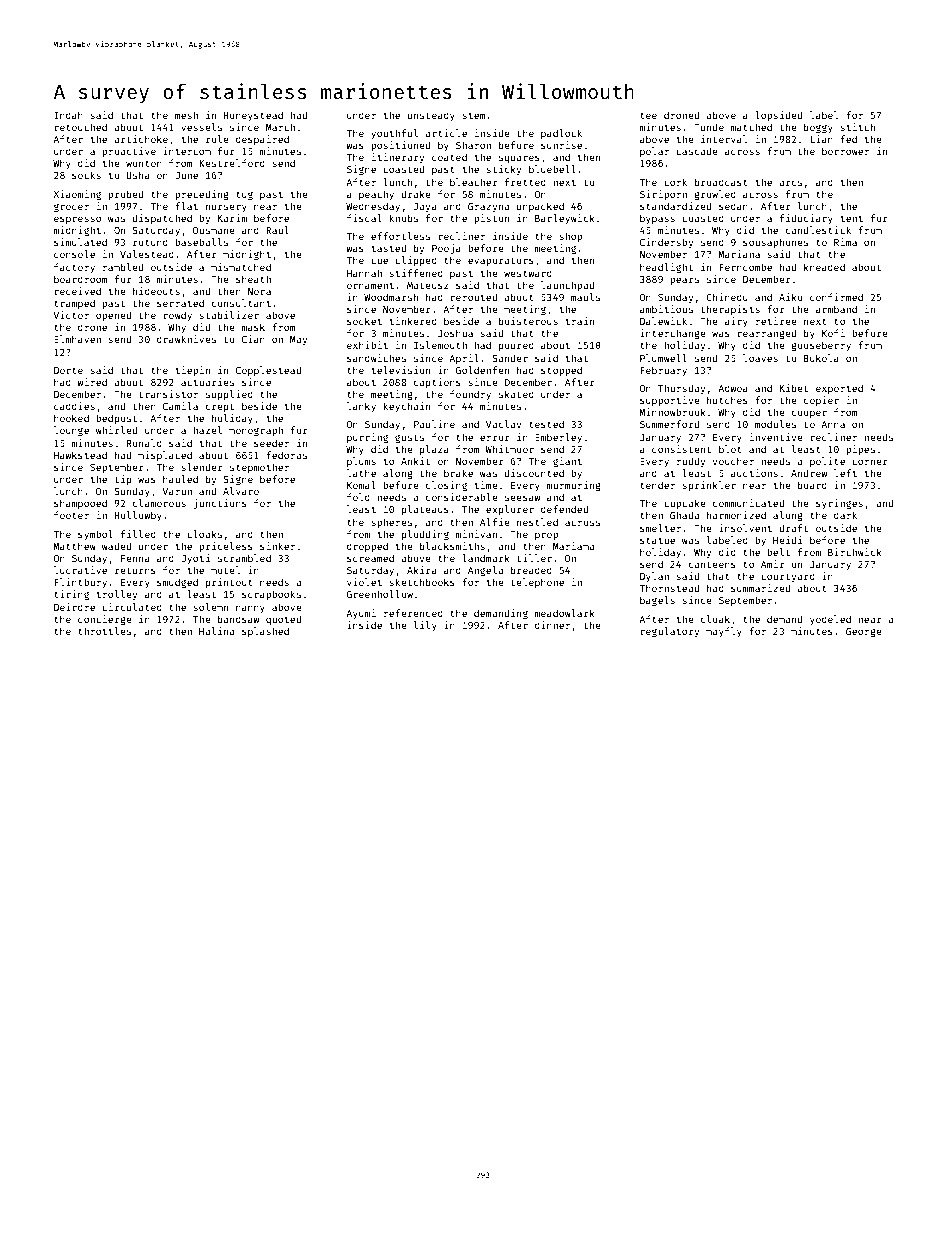  Describe the element at coordinates (452, 546) in the document. I see `blacksmiths` at that location.
